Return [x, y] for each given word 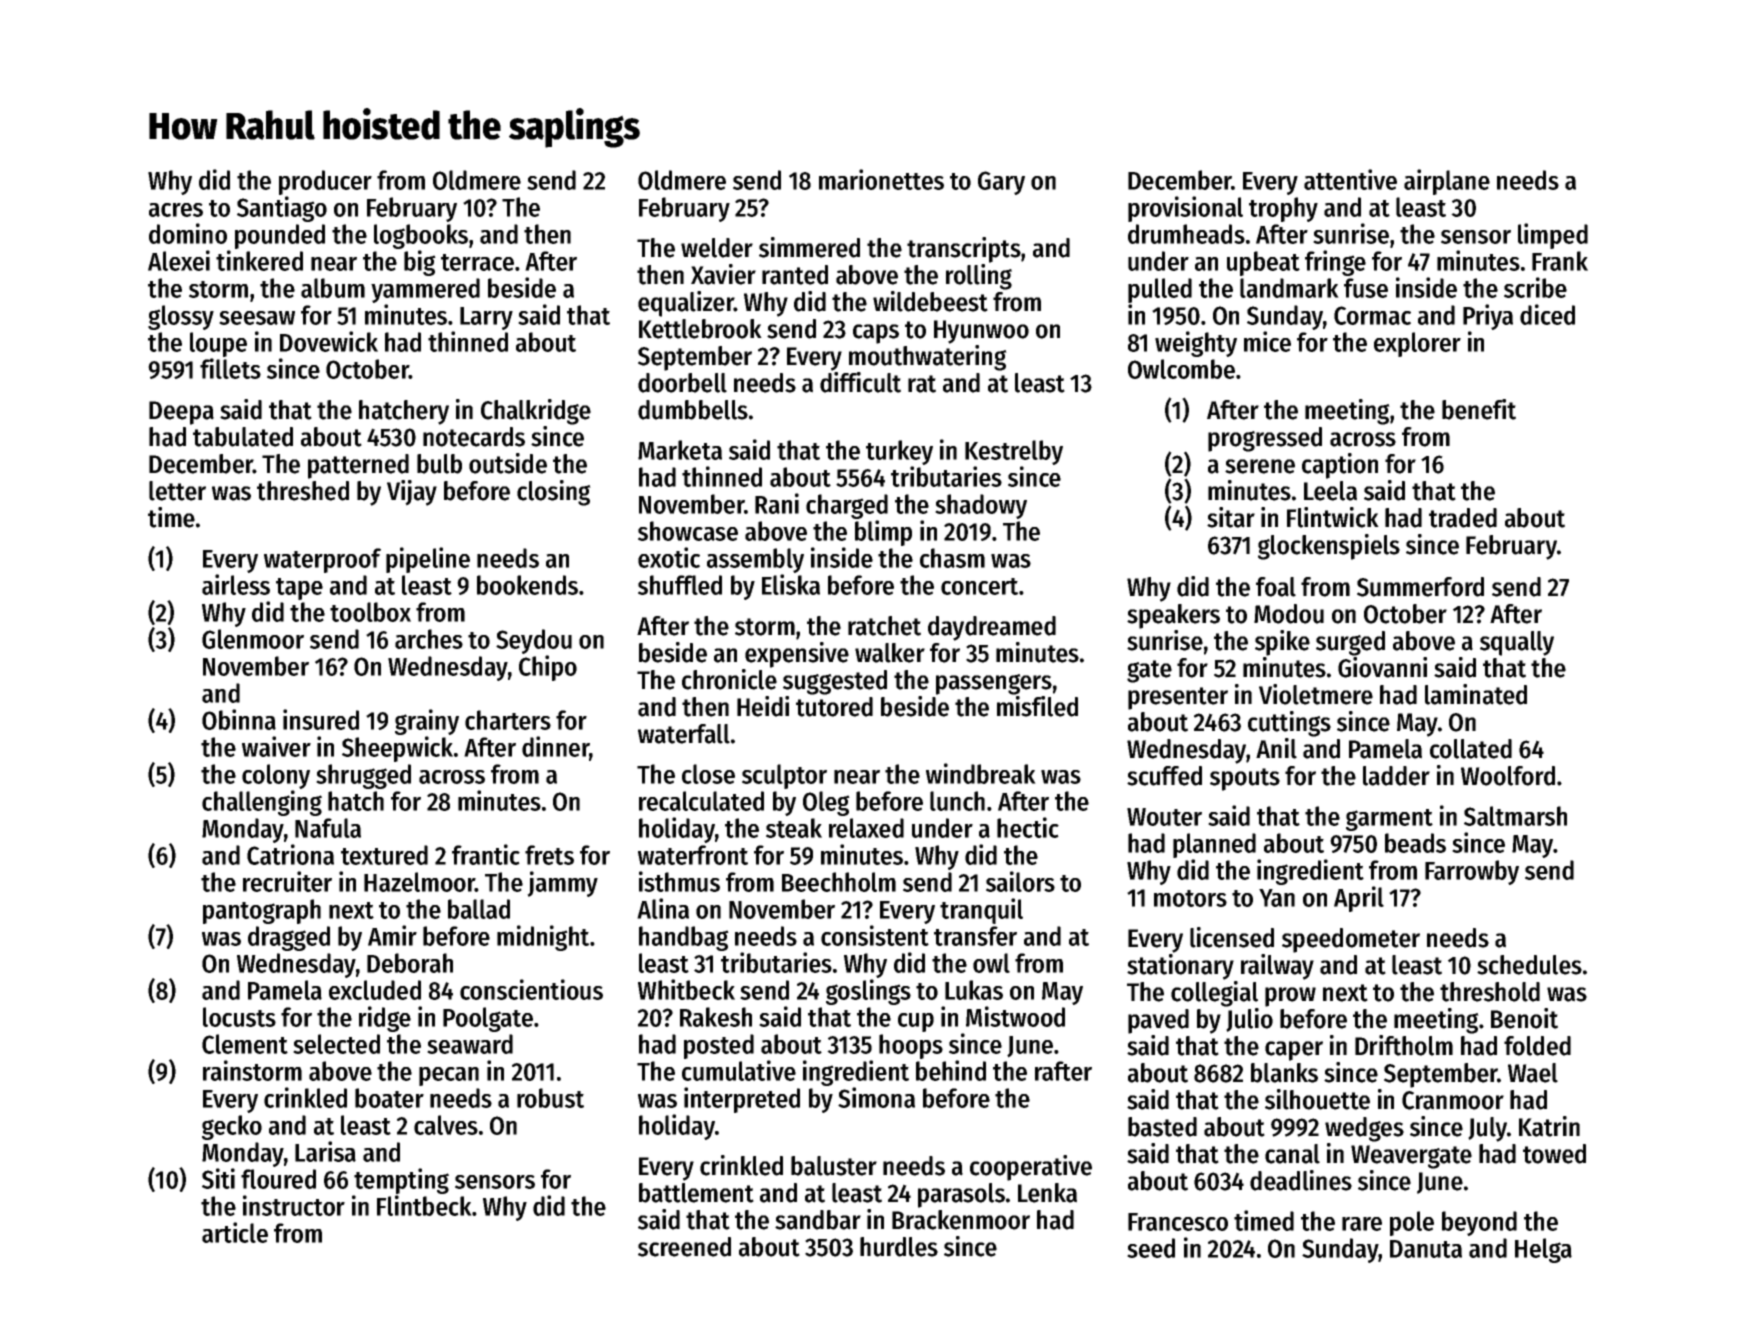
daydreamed [992, 628]
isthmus [679, 881]
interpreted [742, 1100]
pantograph [262, 911]
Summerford [1420, 587]
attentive [1350, 179]
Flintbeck [424, 1205]
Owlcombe [1181, 369]
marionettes [881, 179]
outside [508, 463]
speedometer [1351, 940]
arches [429, 639]
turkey [899, 452]
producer [325, 182]
